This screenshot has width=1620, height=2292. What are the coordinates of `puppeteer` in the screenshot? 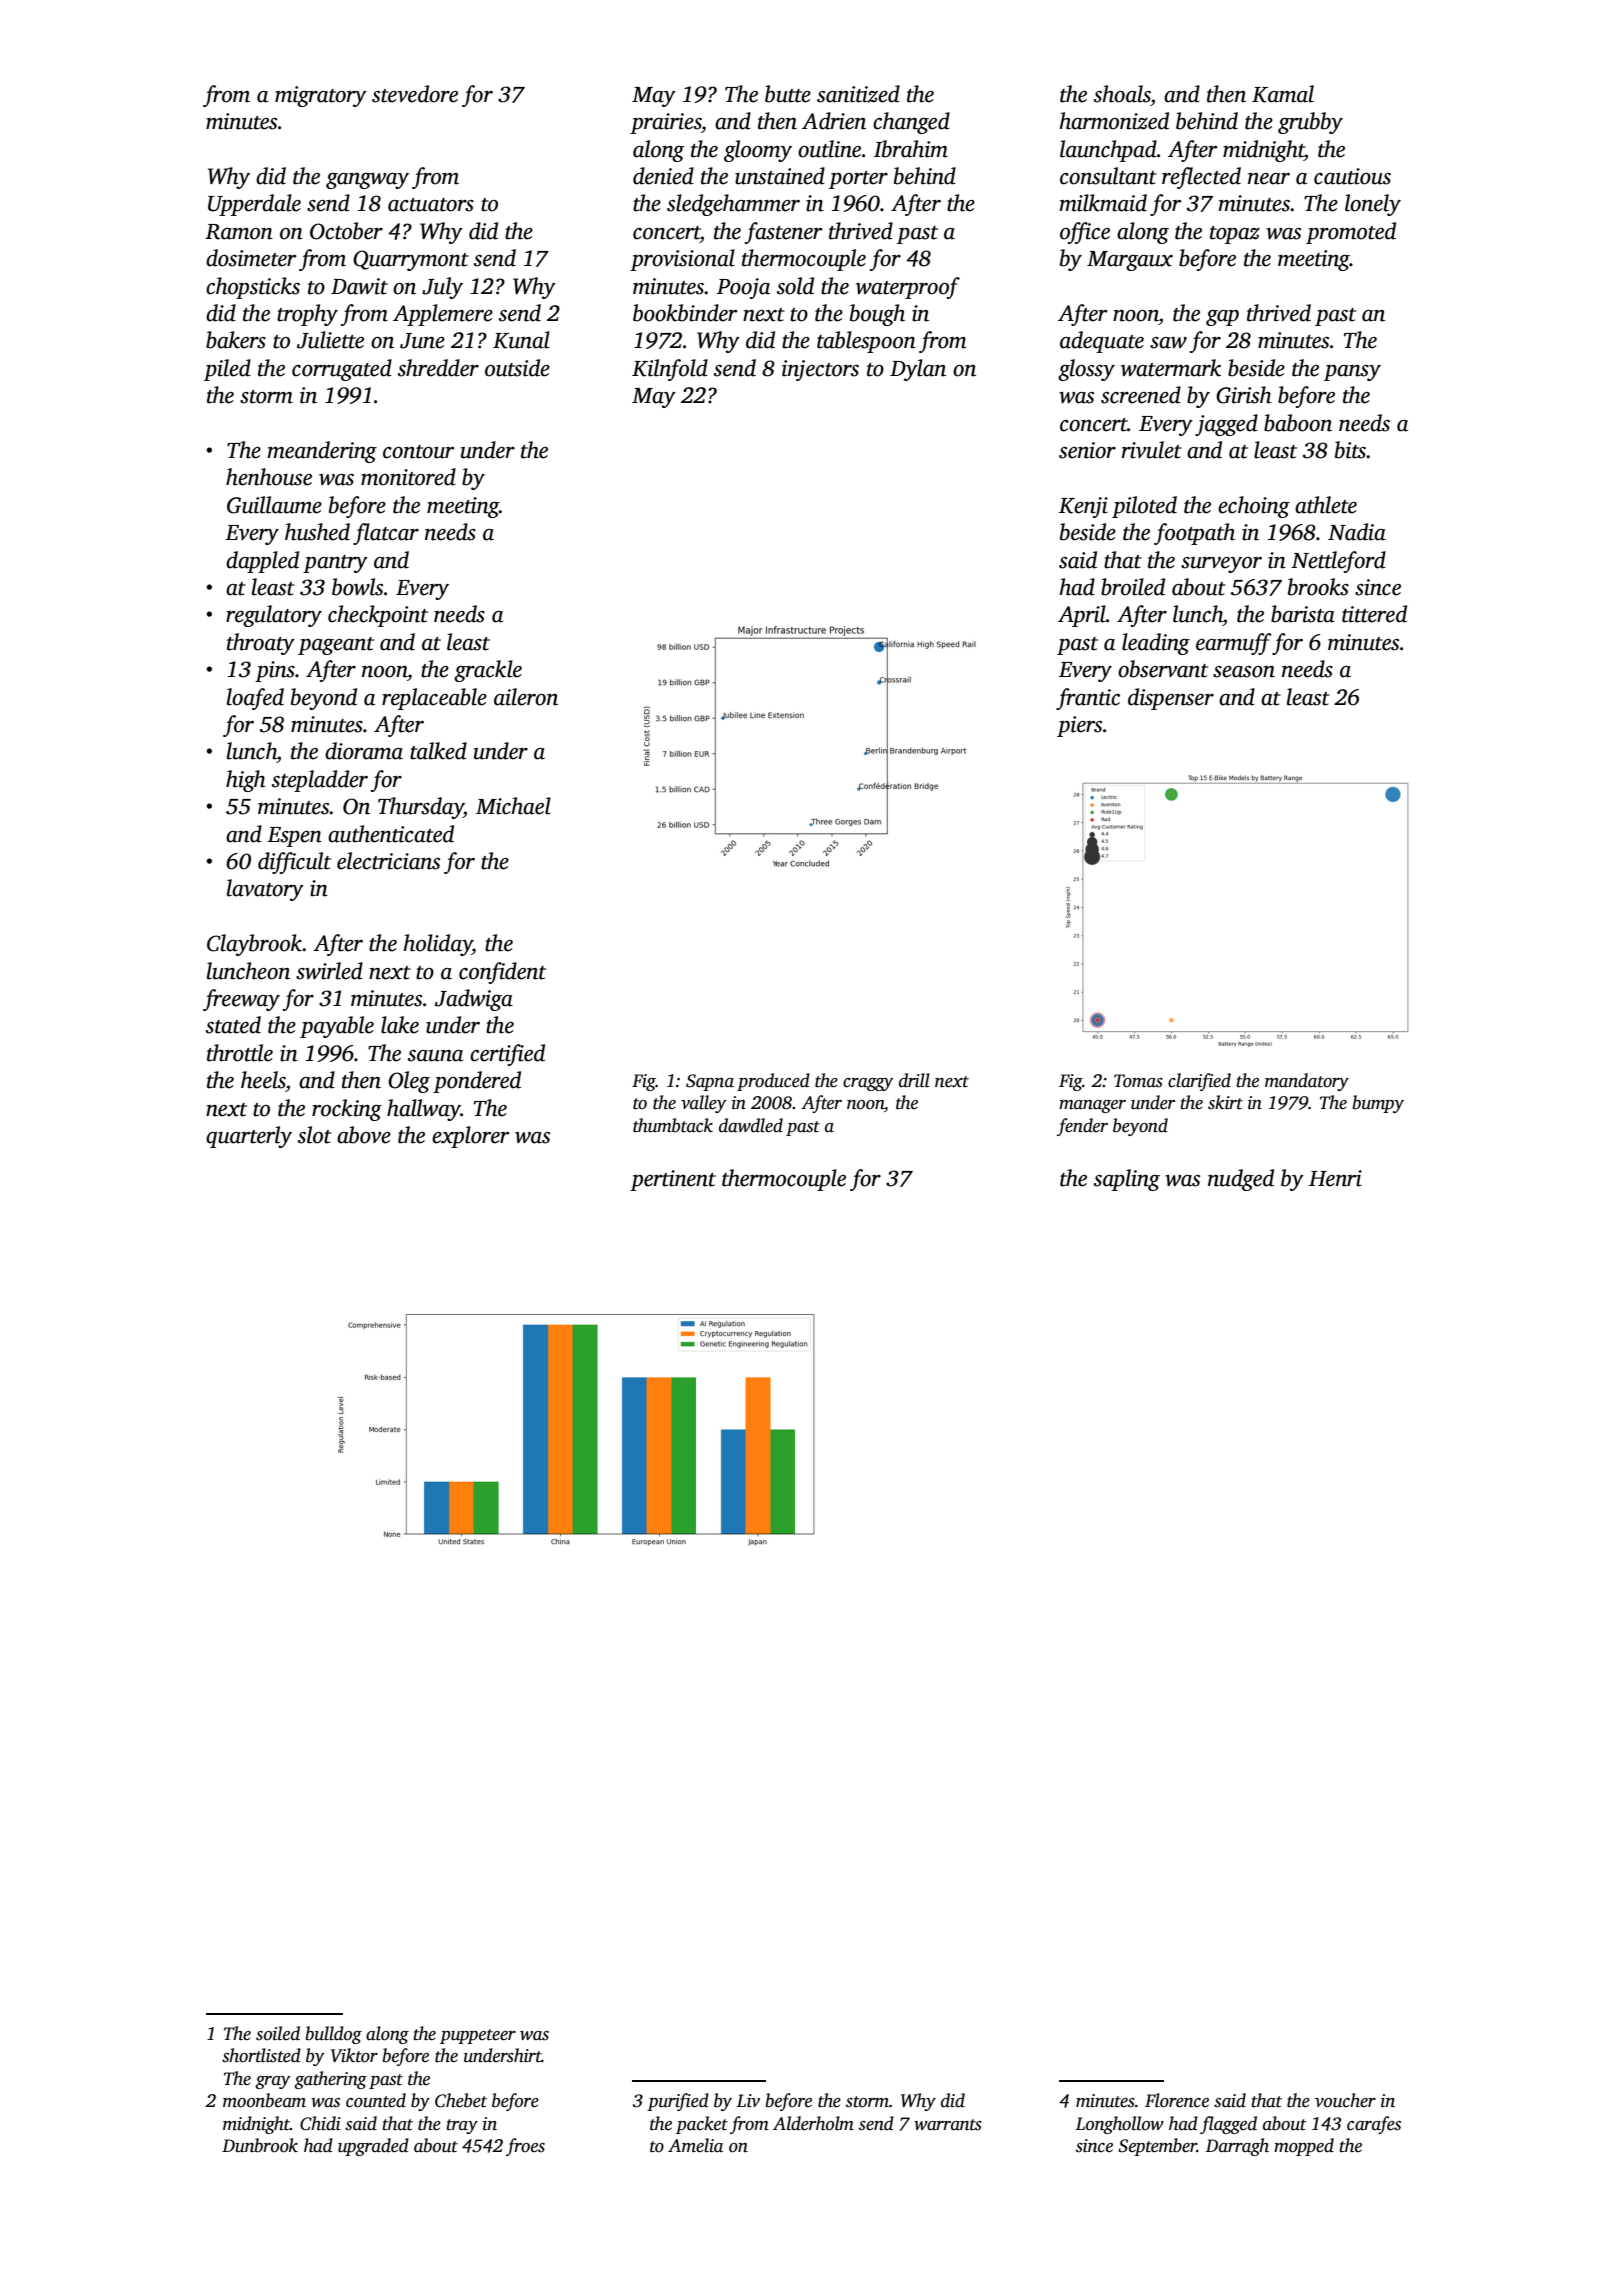 It's located at (478, 2036).
